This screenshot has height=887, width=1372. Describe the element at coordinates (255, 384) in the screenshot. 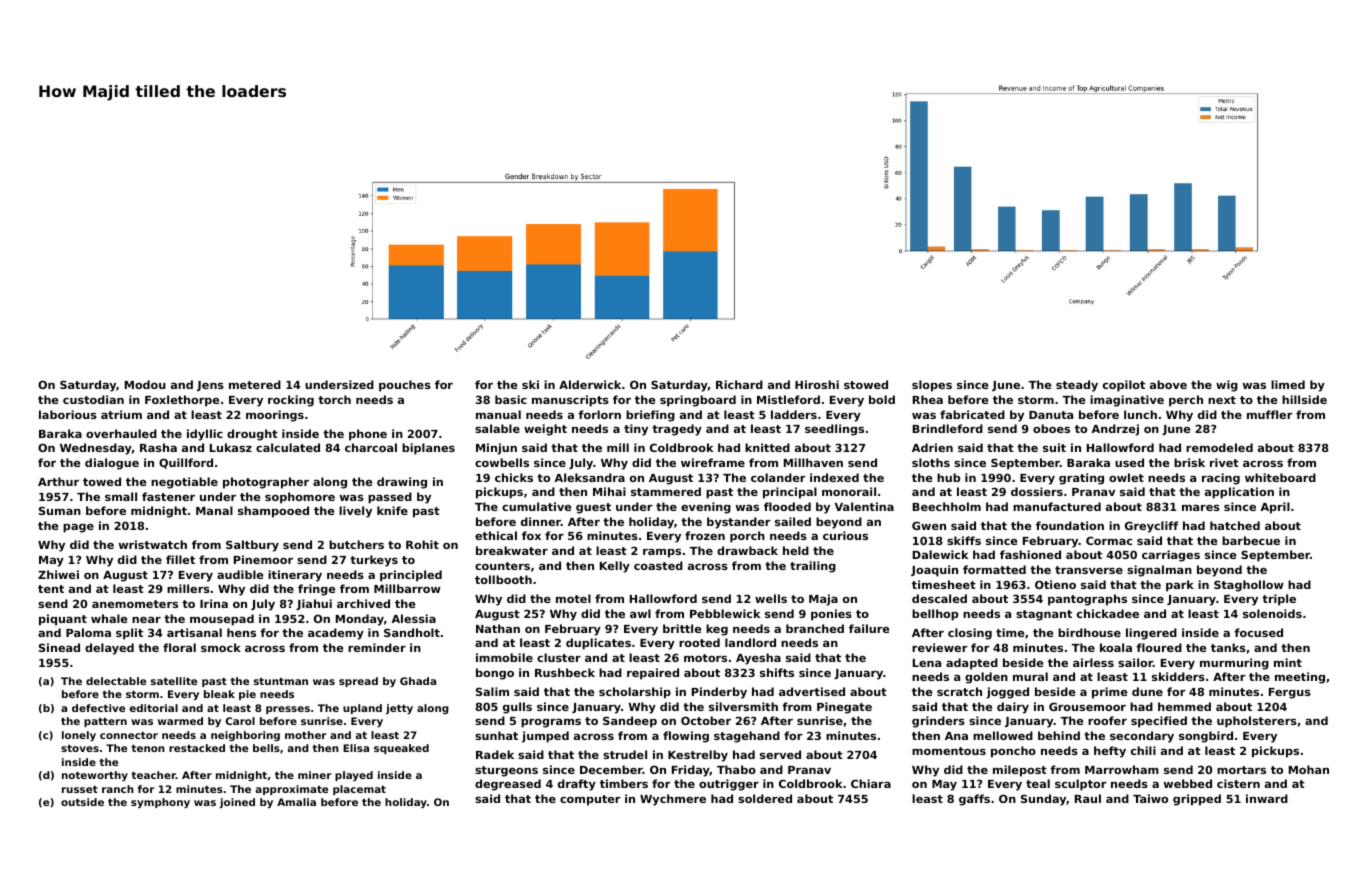

I see `metered` at that location.
